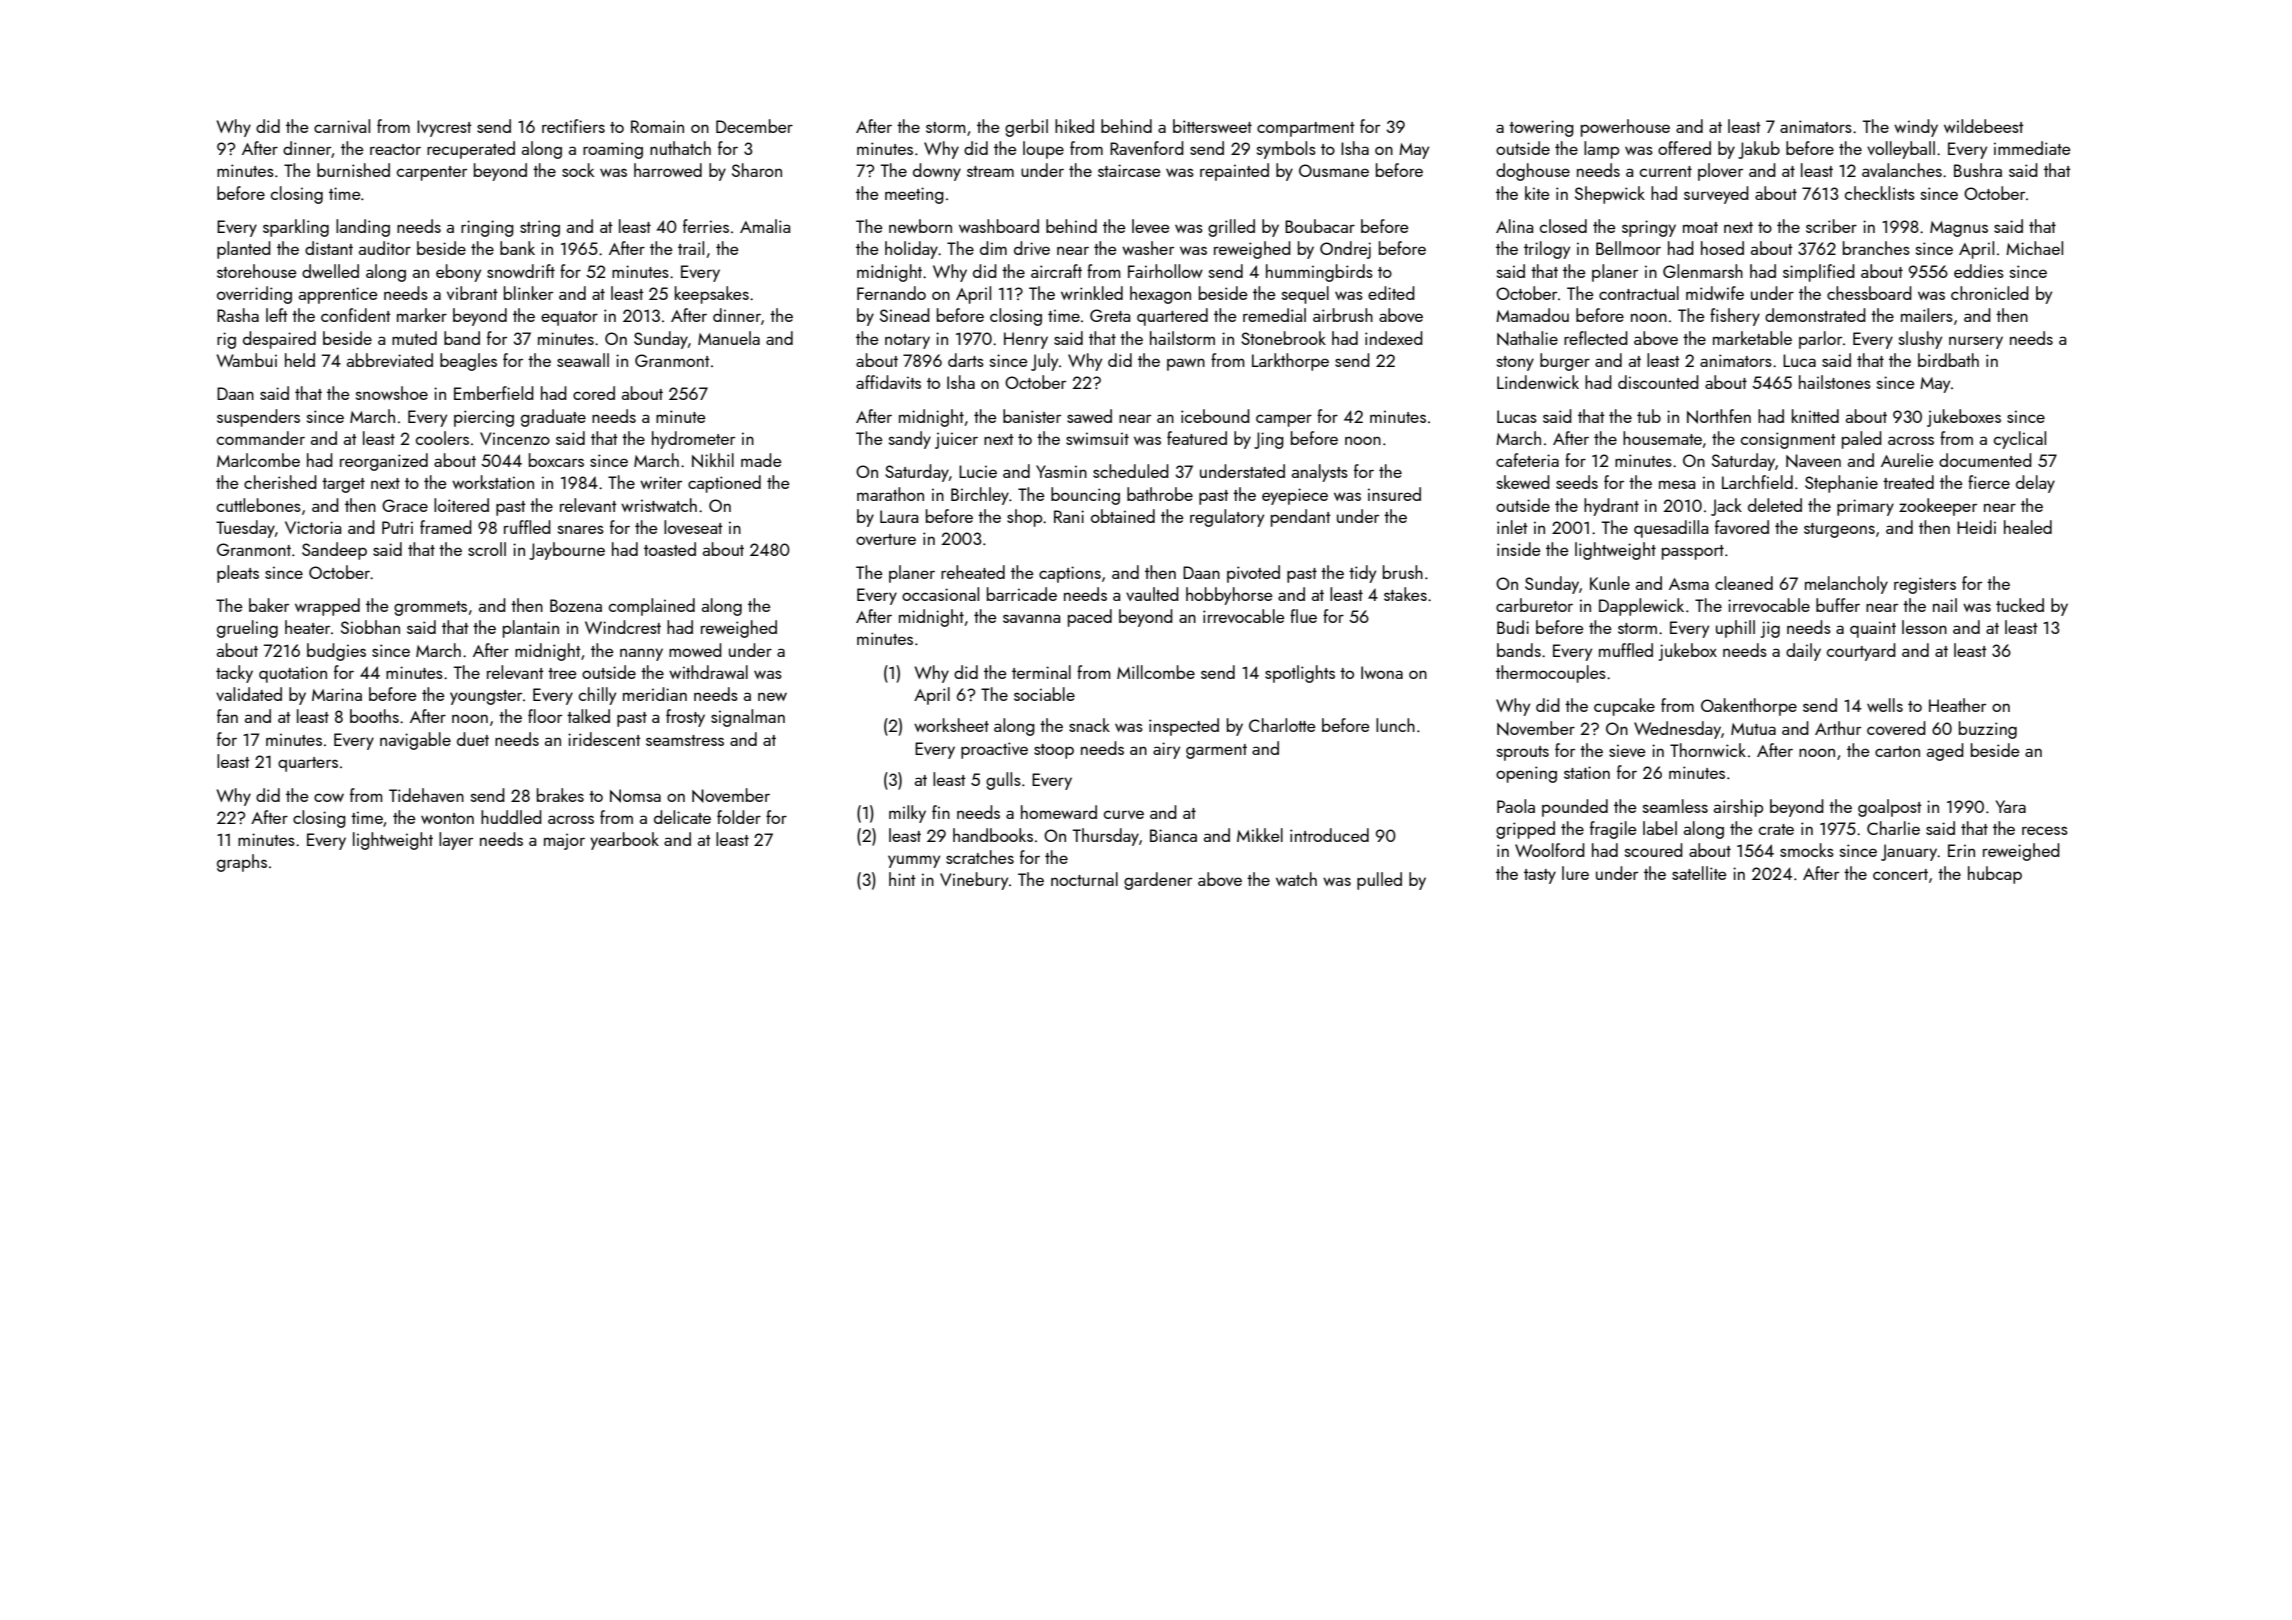 The height and width of the document is (1620, 2292). I want to click on remedial, so click(1274, 315).
